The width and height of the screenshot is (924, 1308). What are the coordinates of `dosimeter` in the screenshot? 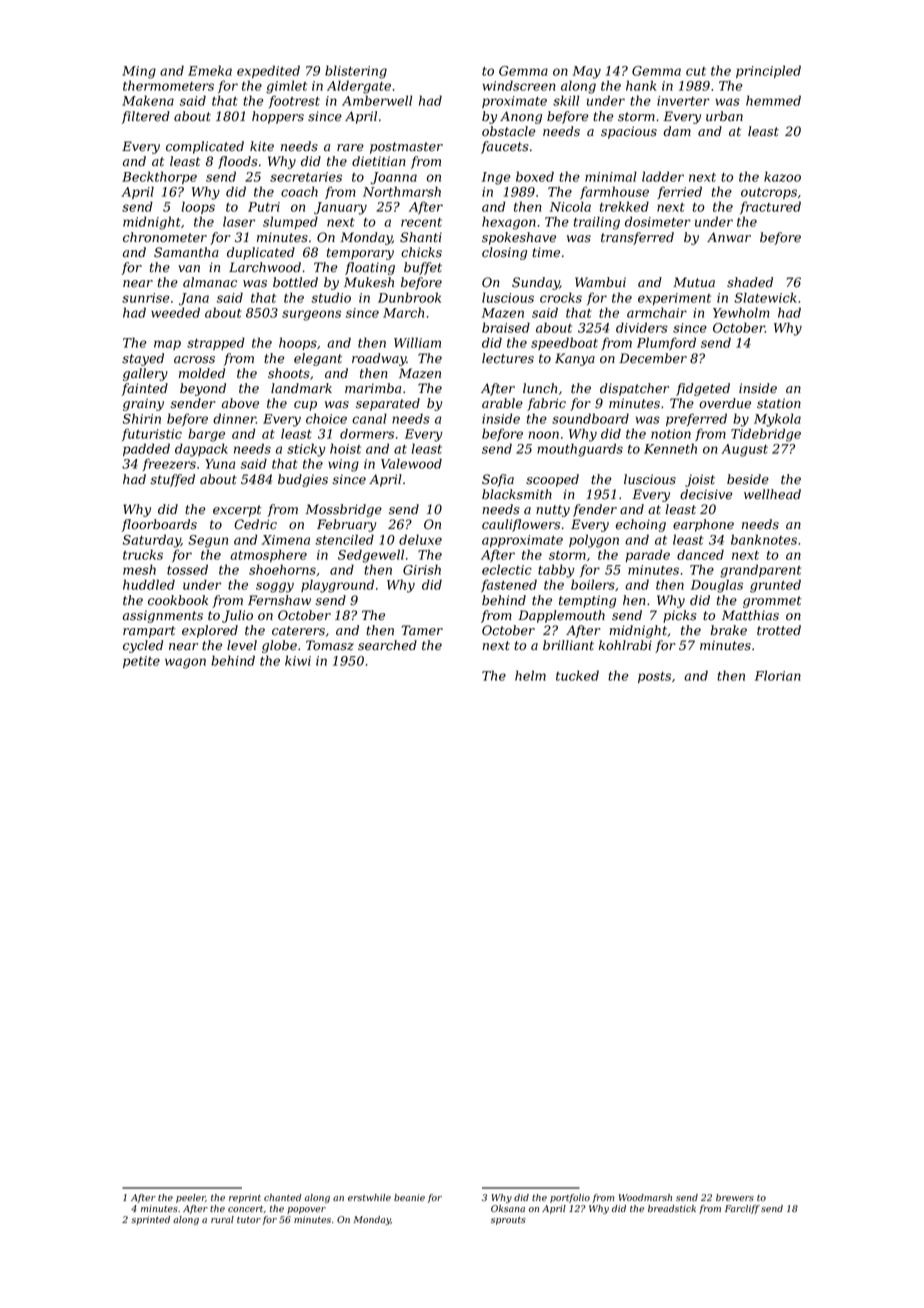 It's located at (658, 221).
